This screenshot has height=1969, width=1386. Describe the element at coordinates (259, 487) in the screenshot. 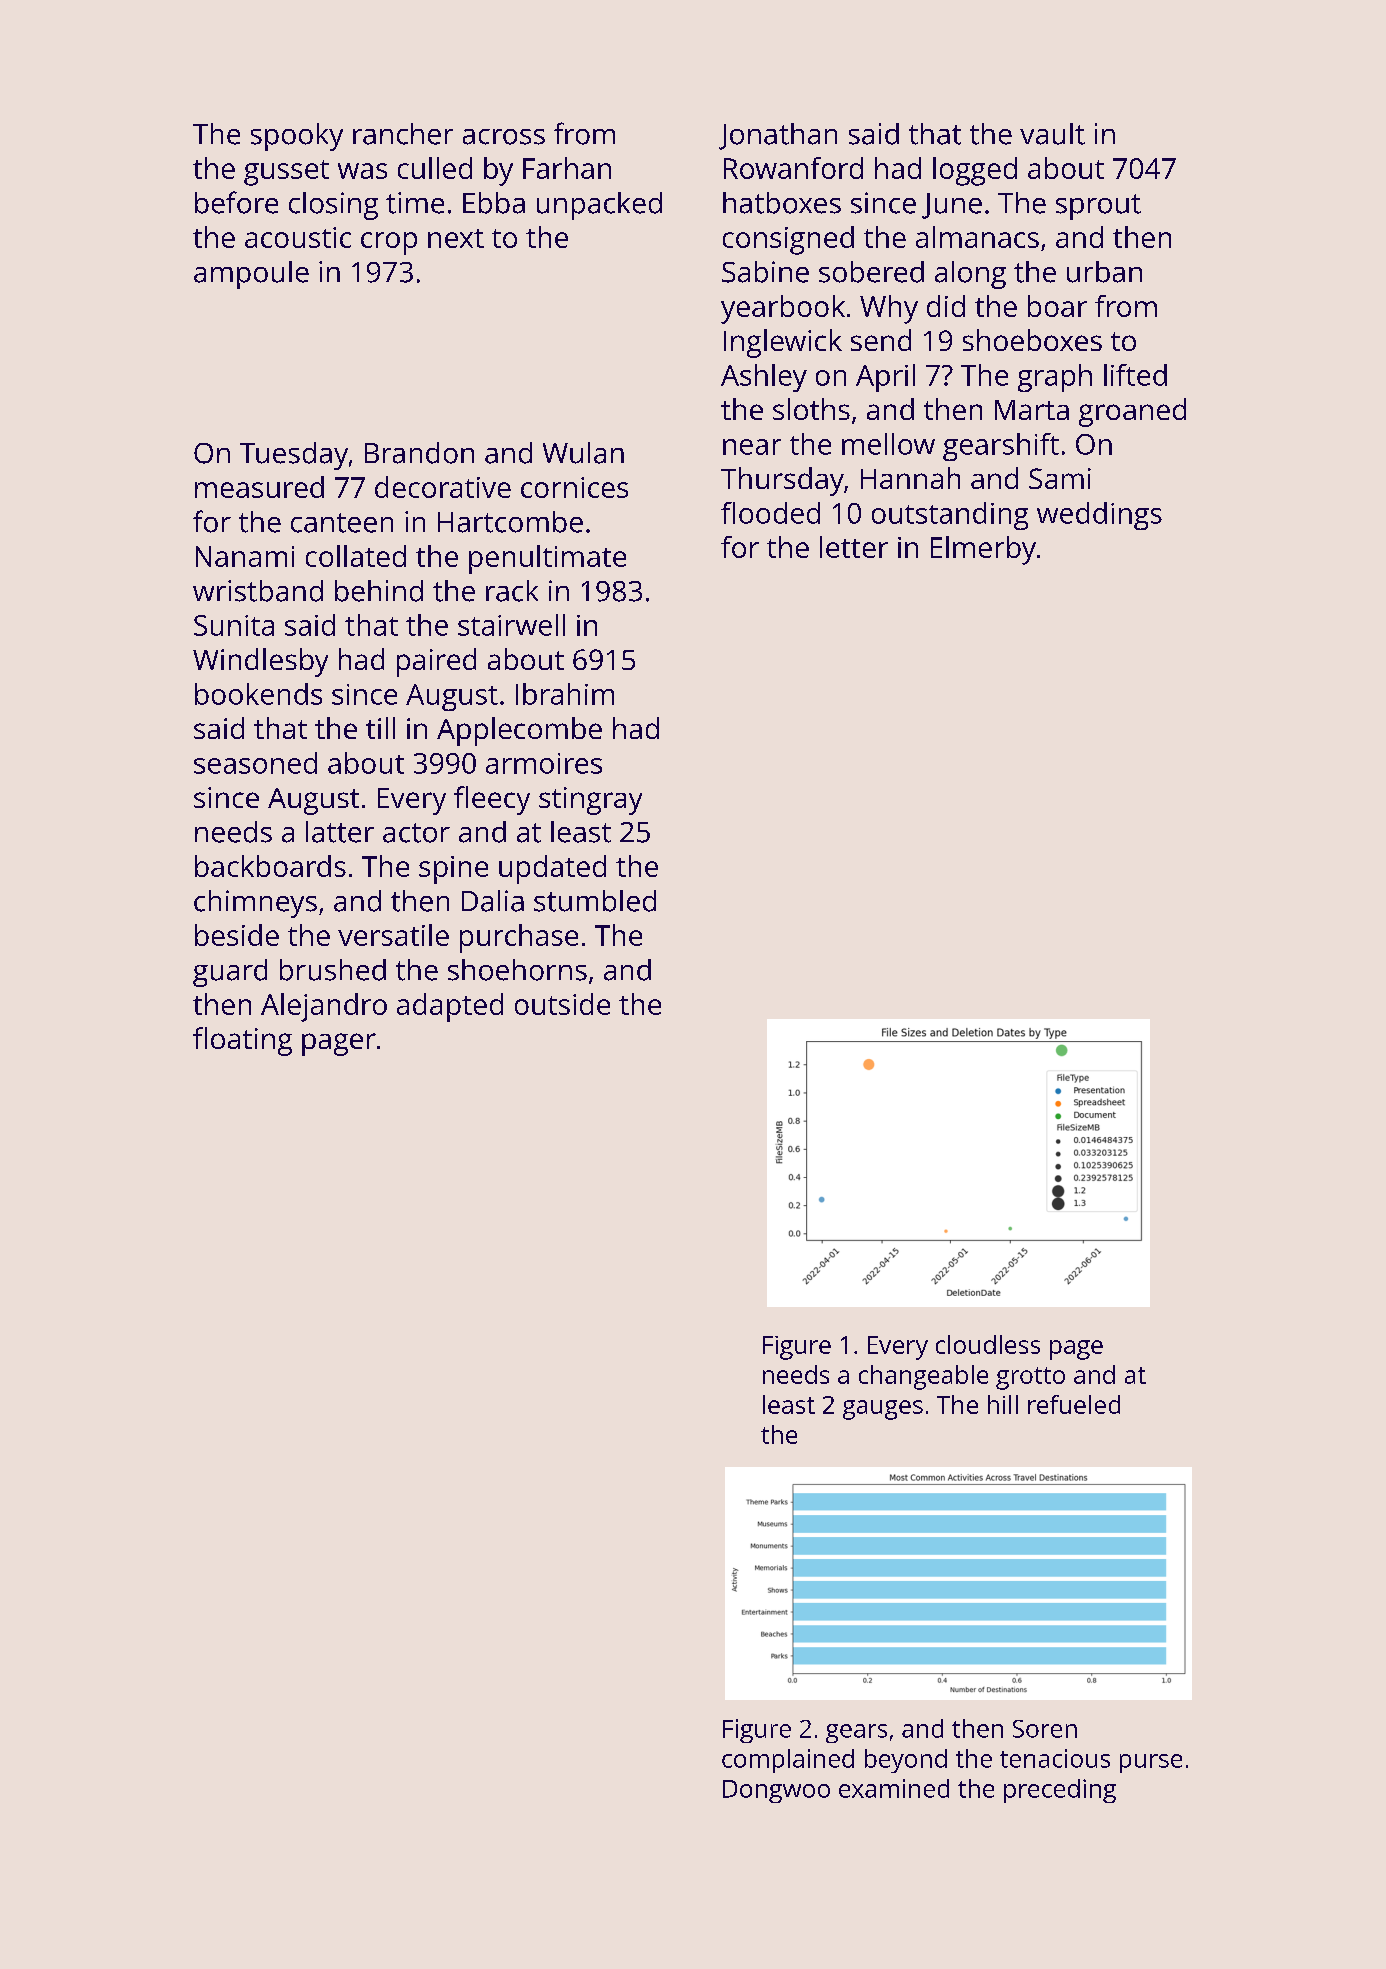

I see `measured` at that location.
